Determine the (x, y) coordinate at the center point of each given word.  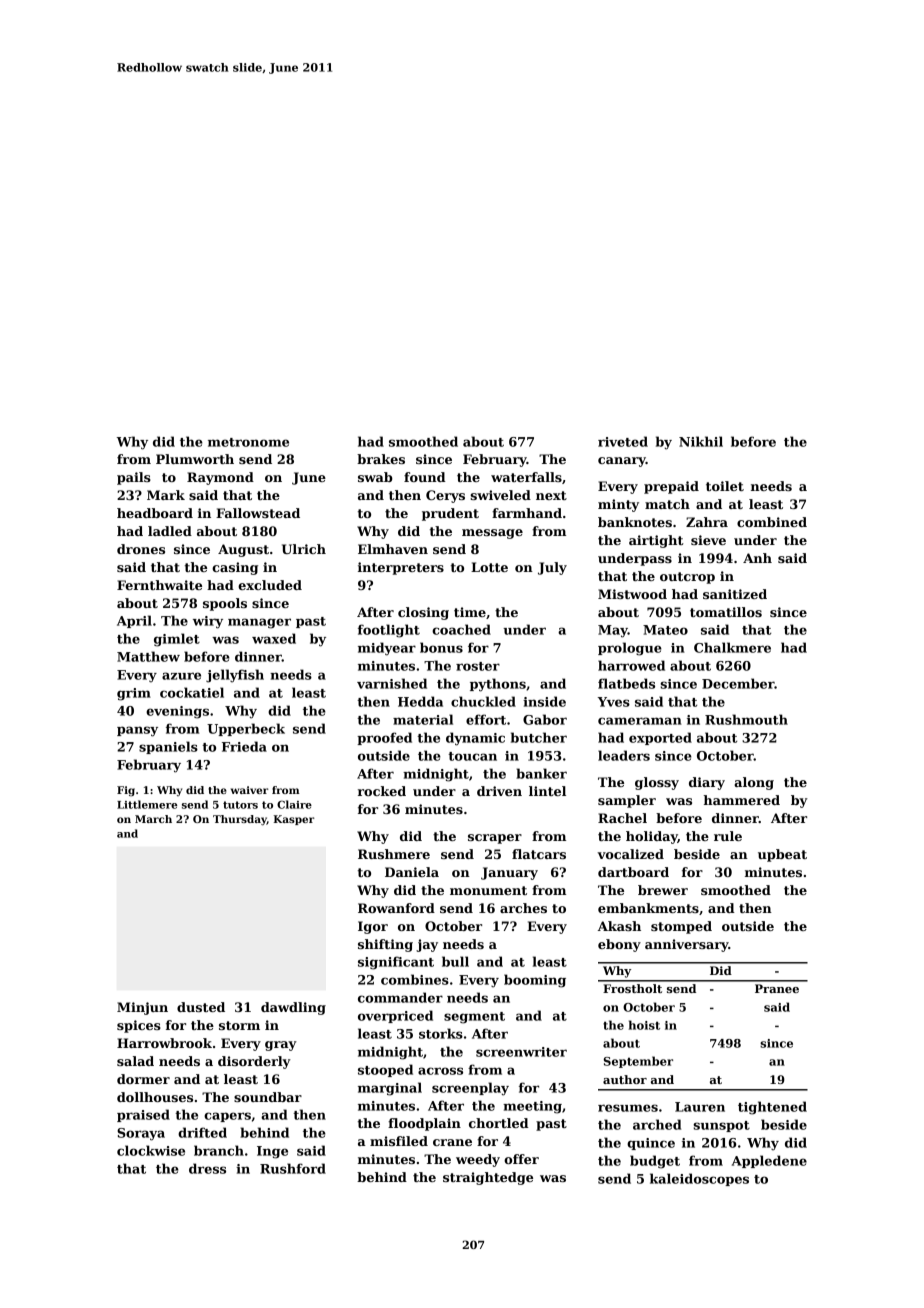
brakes (381, 459)
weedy (478, 1160)
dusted (201, 1007)
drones (141, 549)
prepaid (671, 487)
